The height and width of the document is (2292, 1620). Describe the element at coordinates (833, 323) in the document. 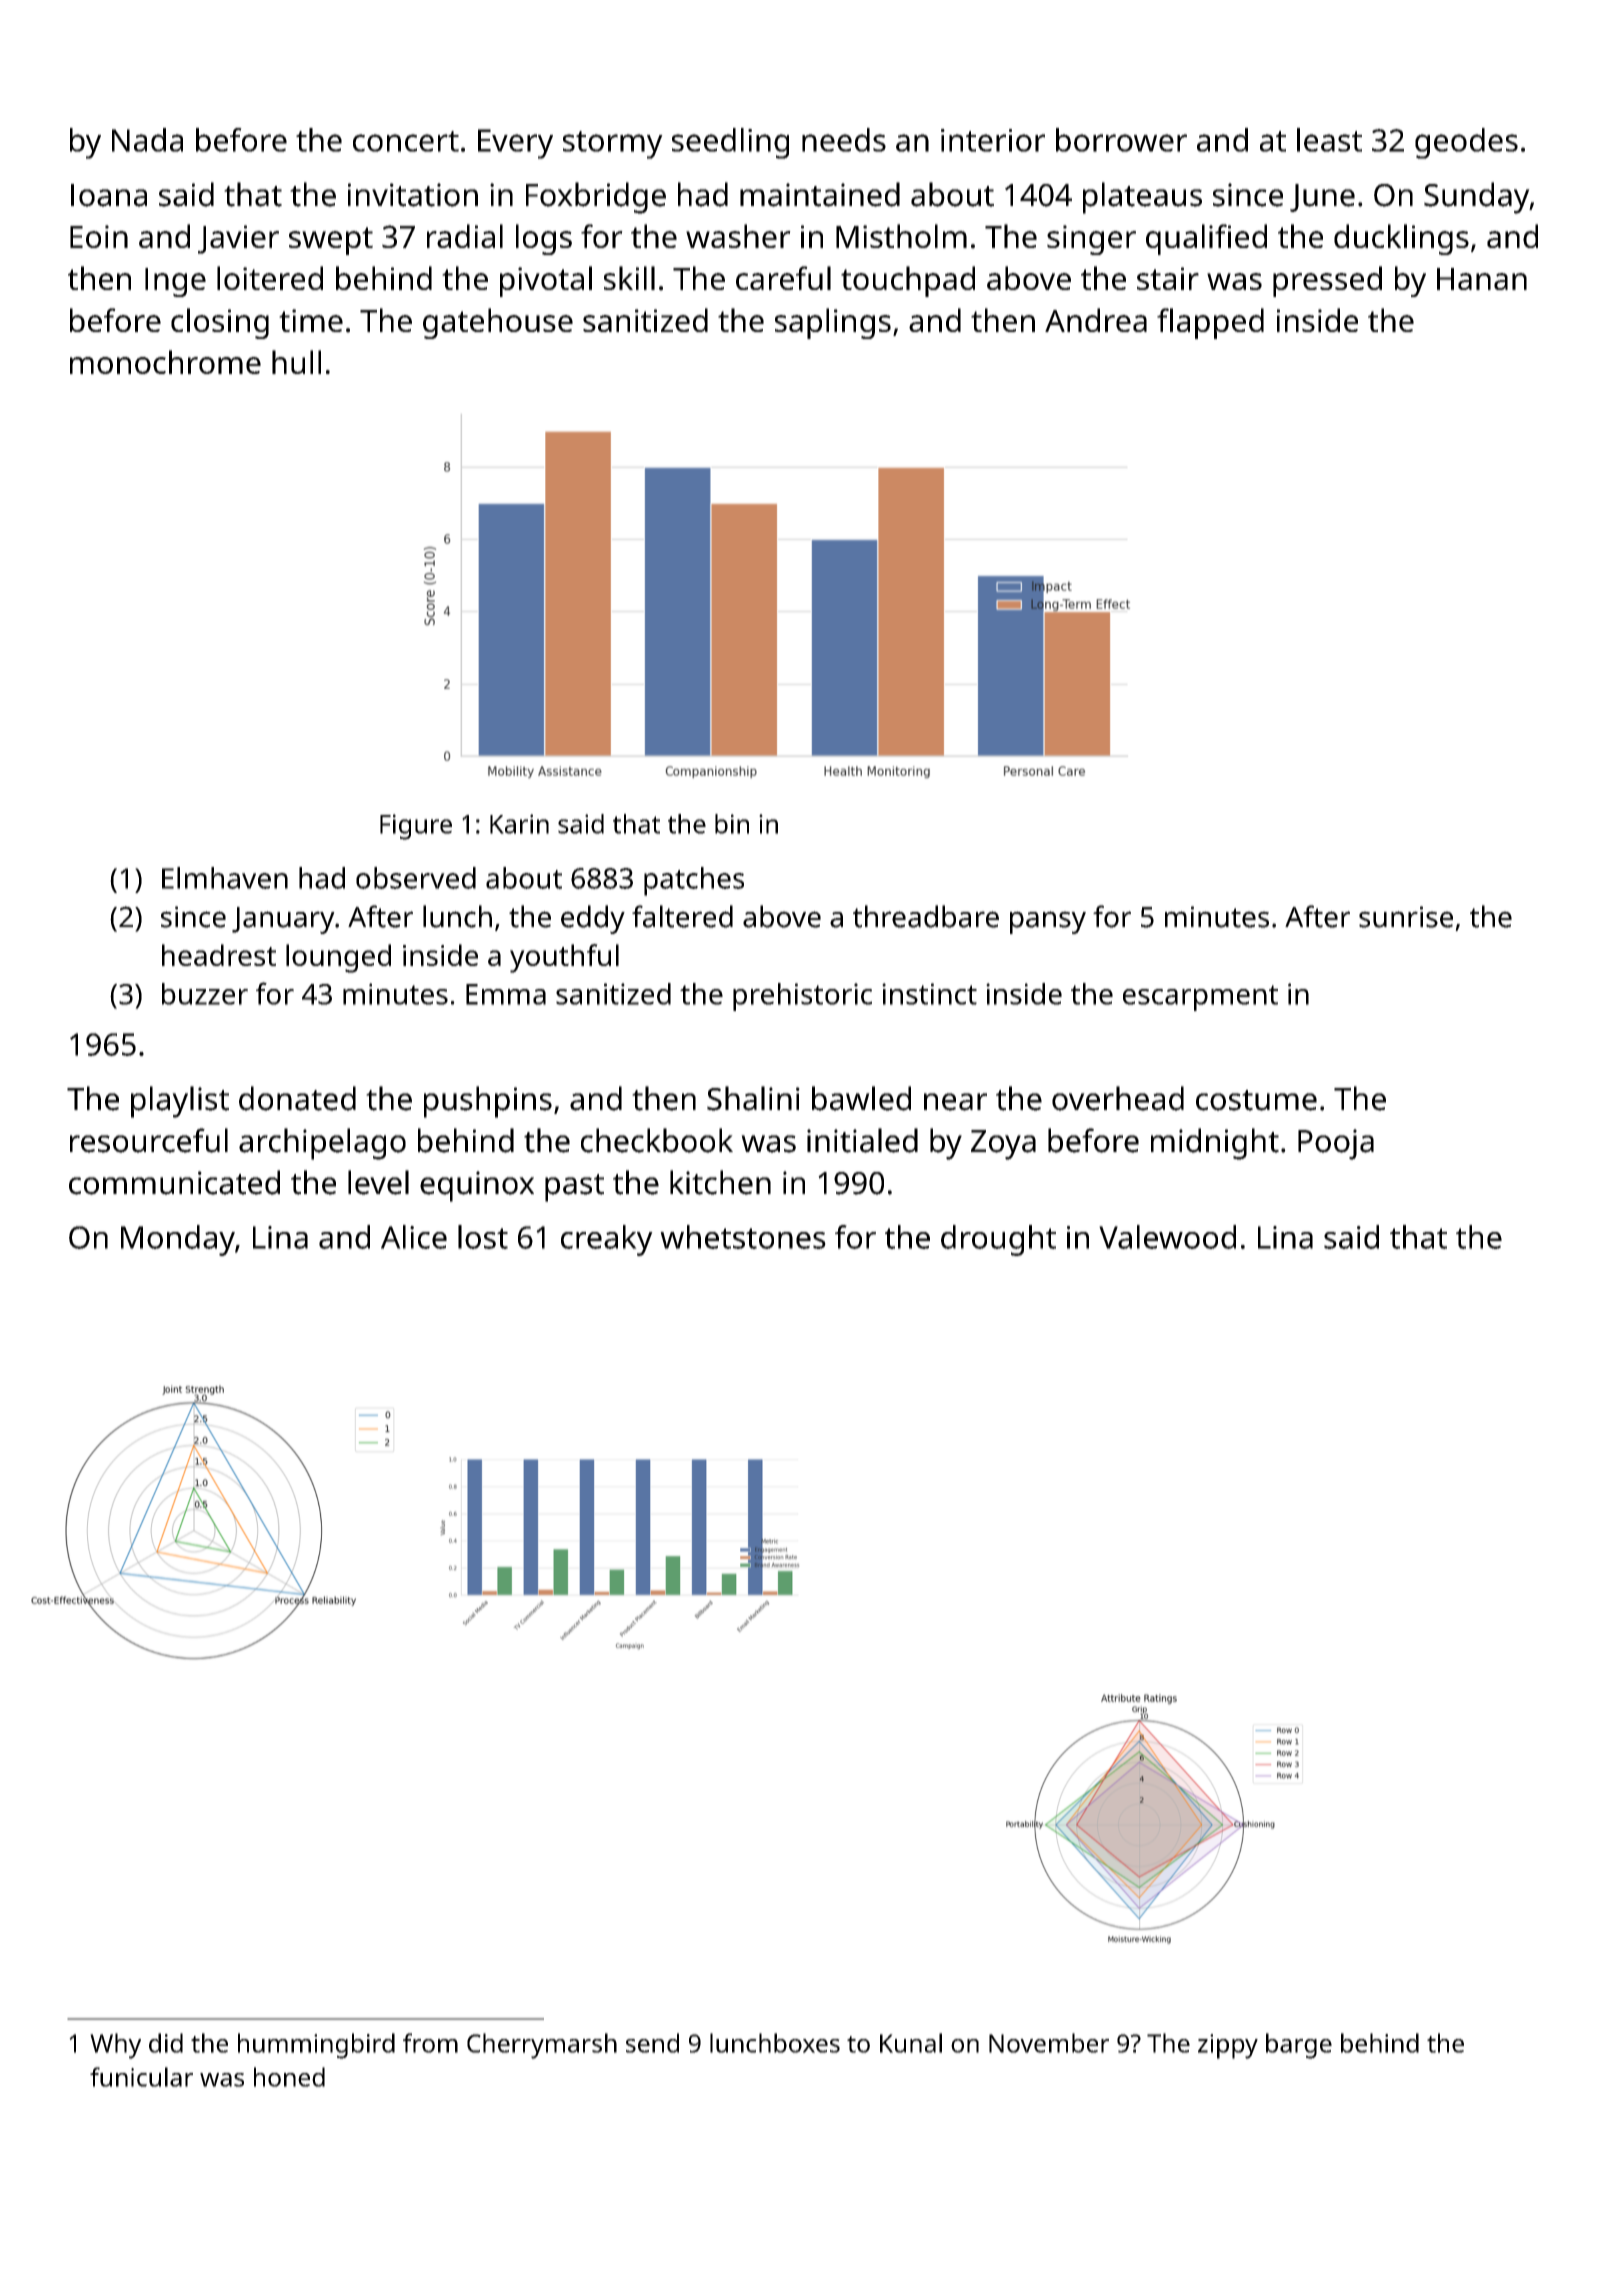

I see `saplings` at that location.
